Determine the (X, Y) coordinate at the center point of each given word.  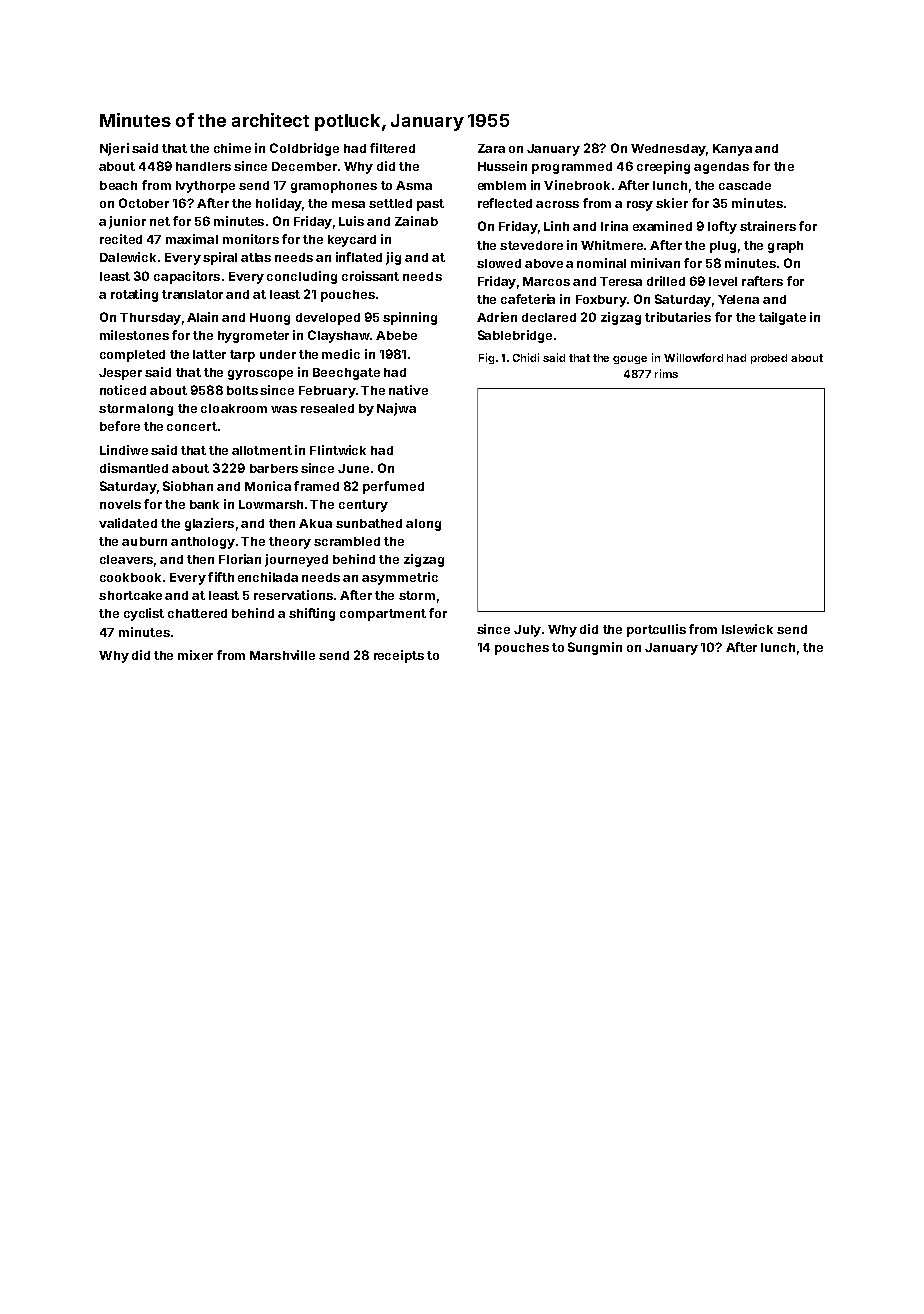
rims (666, 373)
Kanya (732, 150)
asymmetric (400, 578)
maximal (192, 239)
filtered (392, 148)
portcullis (656, 630)
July (527, 631)
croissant (370, 276)
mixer (195, 655)
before (120, 426)
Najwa (396, 409)
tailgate (782, 318)
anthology (203, 543)
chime (232, 148)
